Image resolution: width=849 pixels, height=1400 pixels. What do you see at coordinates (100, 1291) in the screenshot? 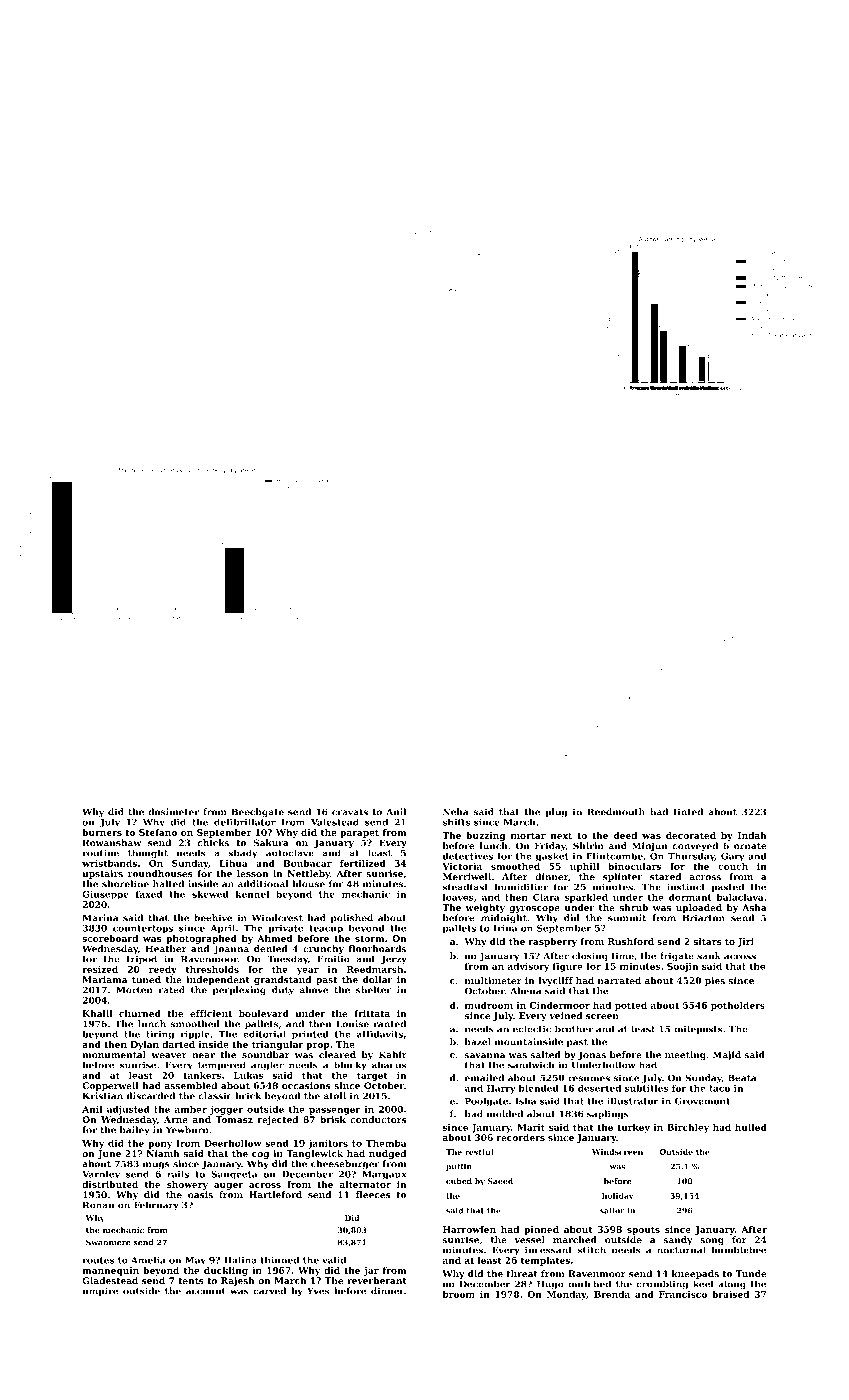
I see `umpire` at bounding box center [100, 1291].
